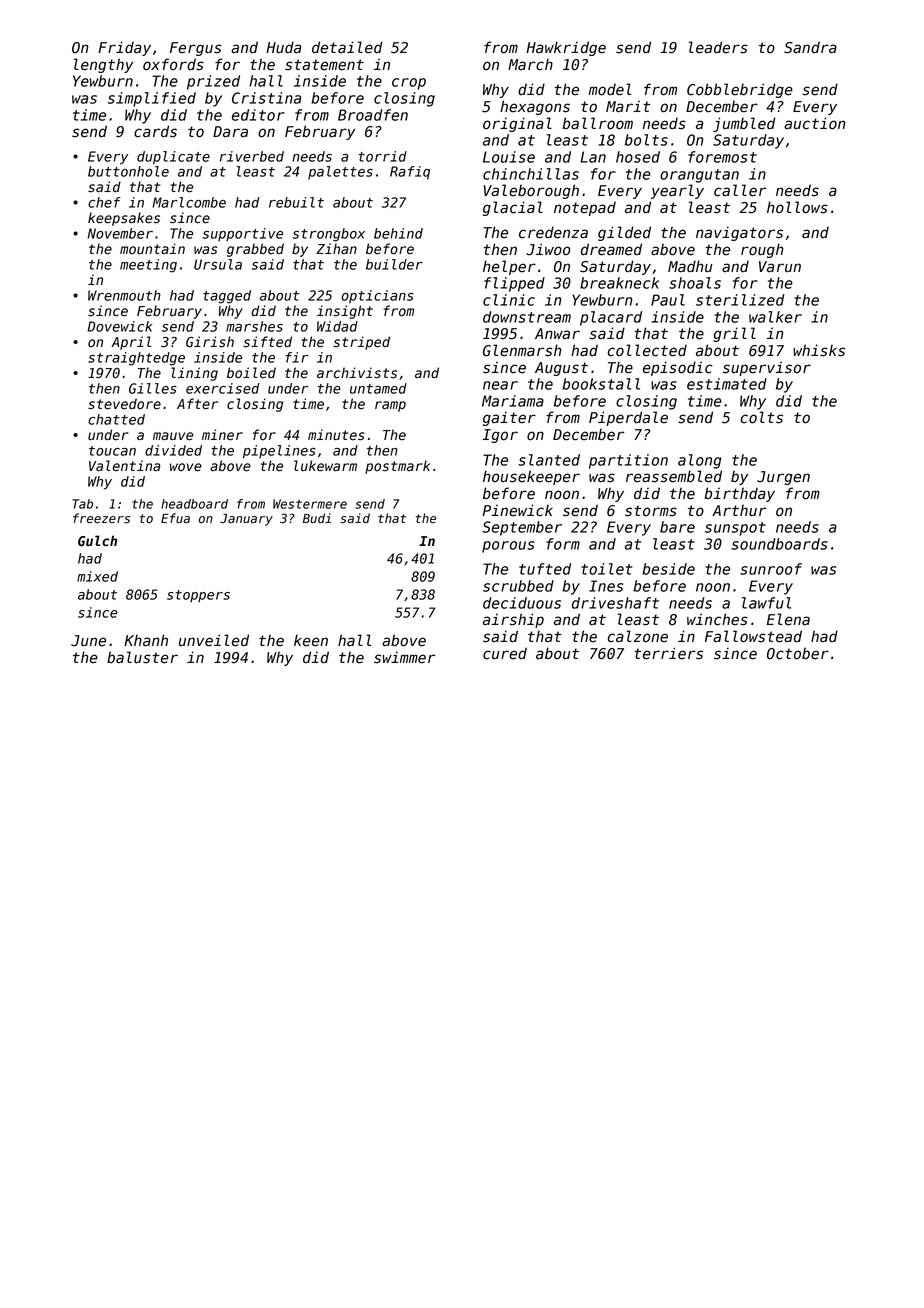 The height and width of the screenshot is (1308, 924). I want to click on Friday, so click(124, 48).
